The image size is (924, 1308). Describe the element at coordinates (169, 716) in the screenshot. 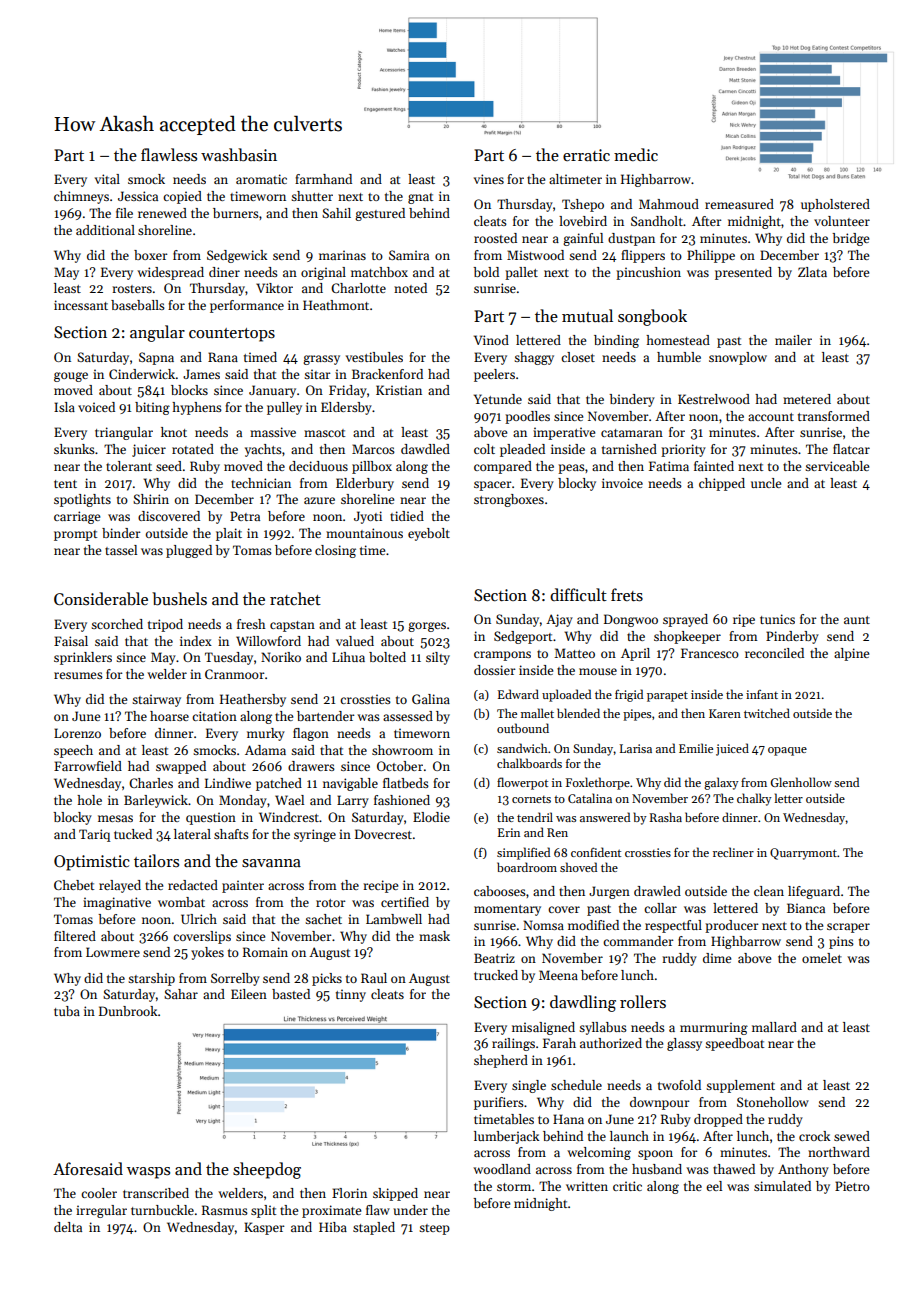

I see `hoarse` at that location.
